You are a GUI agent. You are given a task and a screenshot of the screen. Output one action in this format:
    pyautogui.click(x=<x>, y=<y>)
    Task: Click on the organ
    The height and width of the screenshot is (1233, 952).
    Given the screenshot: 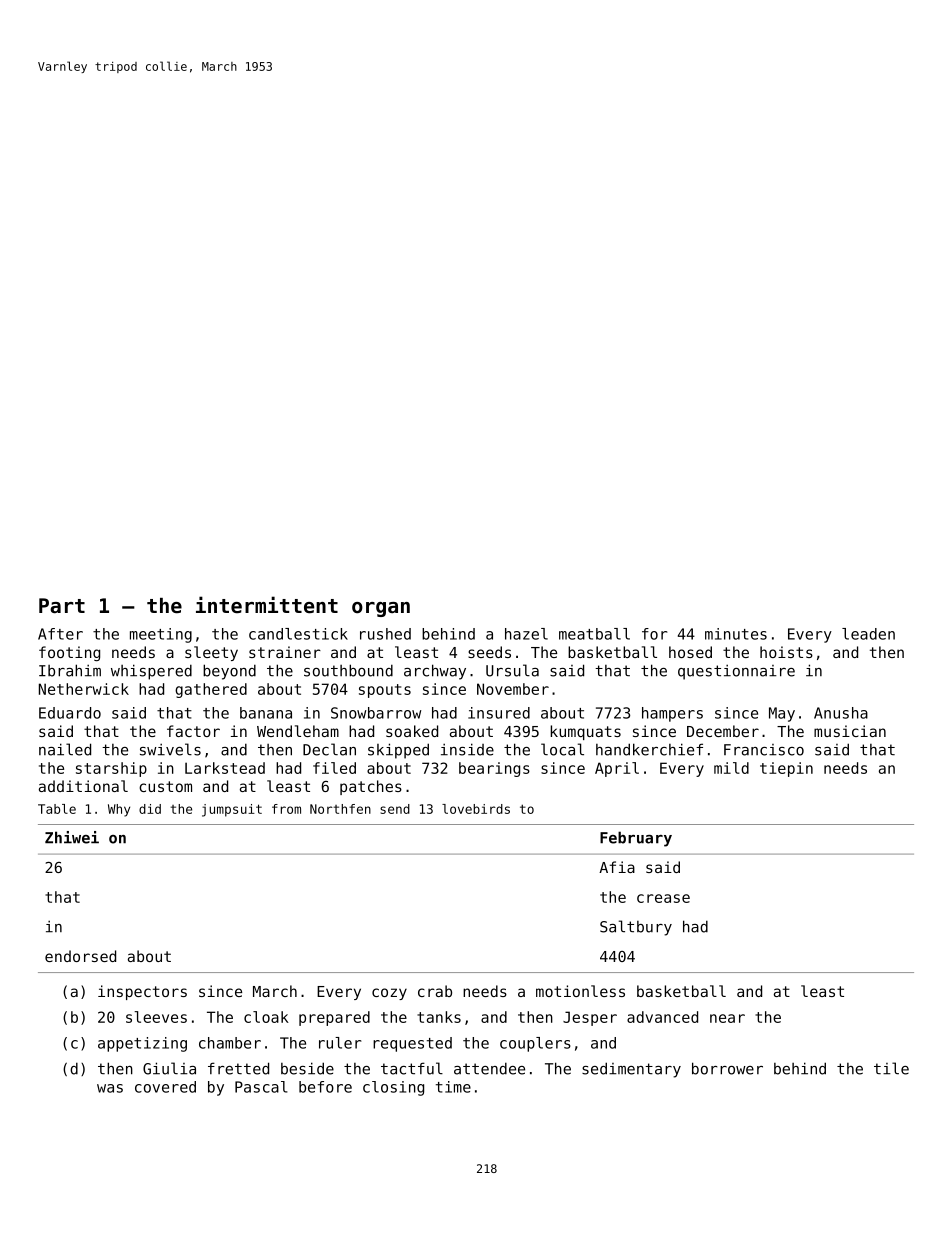 What is the action you would take?
    pyautogui.click(x=381, y=609)
